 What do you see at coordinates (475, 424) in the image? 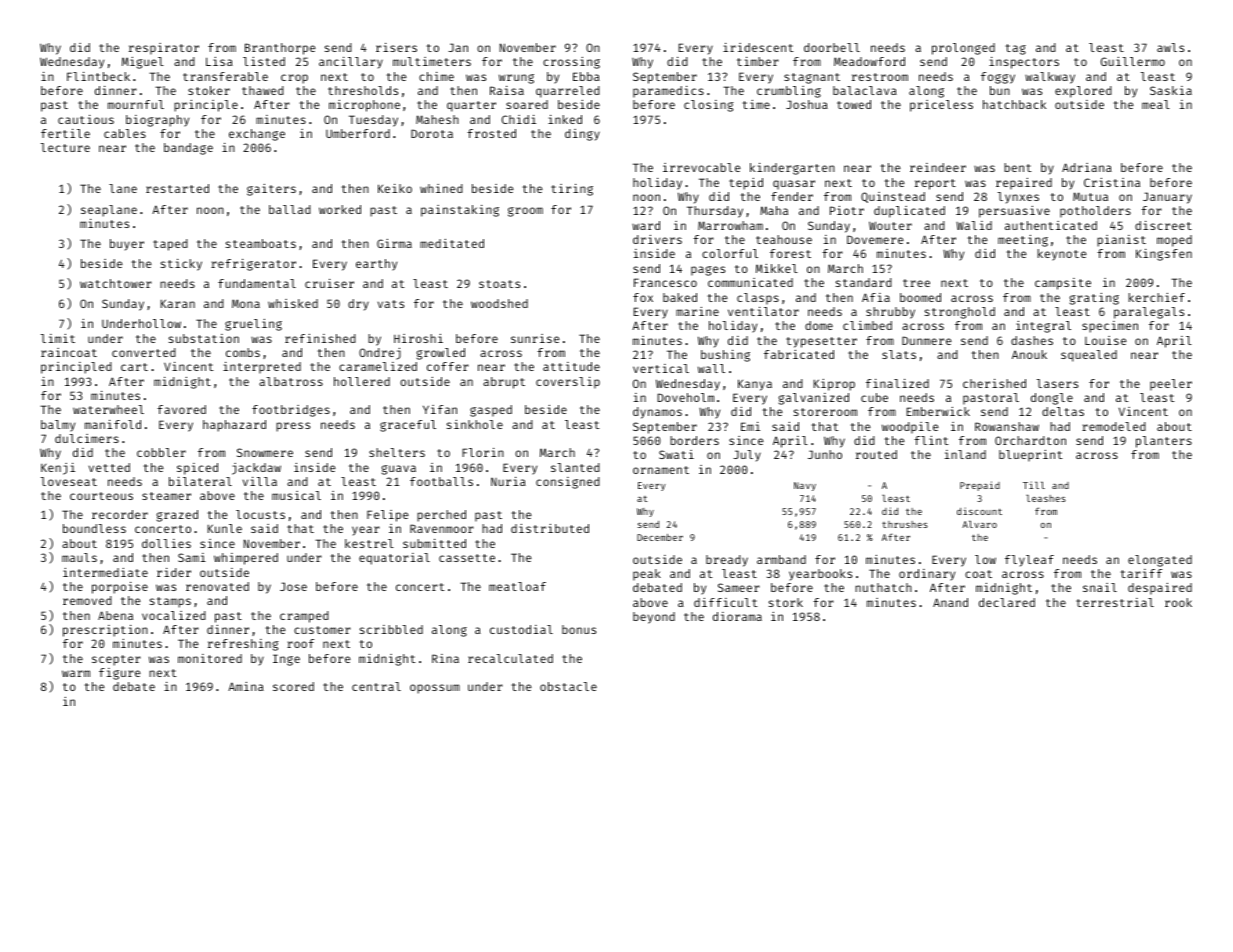
I see `sinkhole` at bounding box center [475, 424].
